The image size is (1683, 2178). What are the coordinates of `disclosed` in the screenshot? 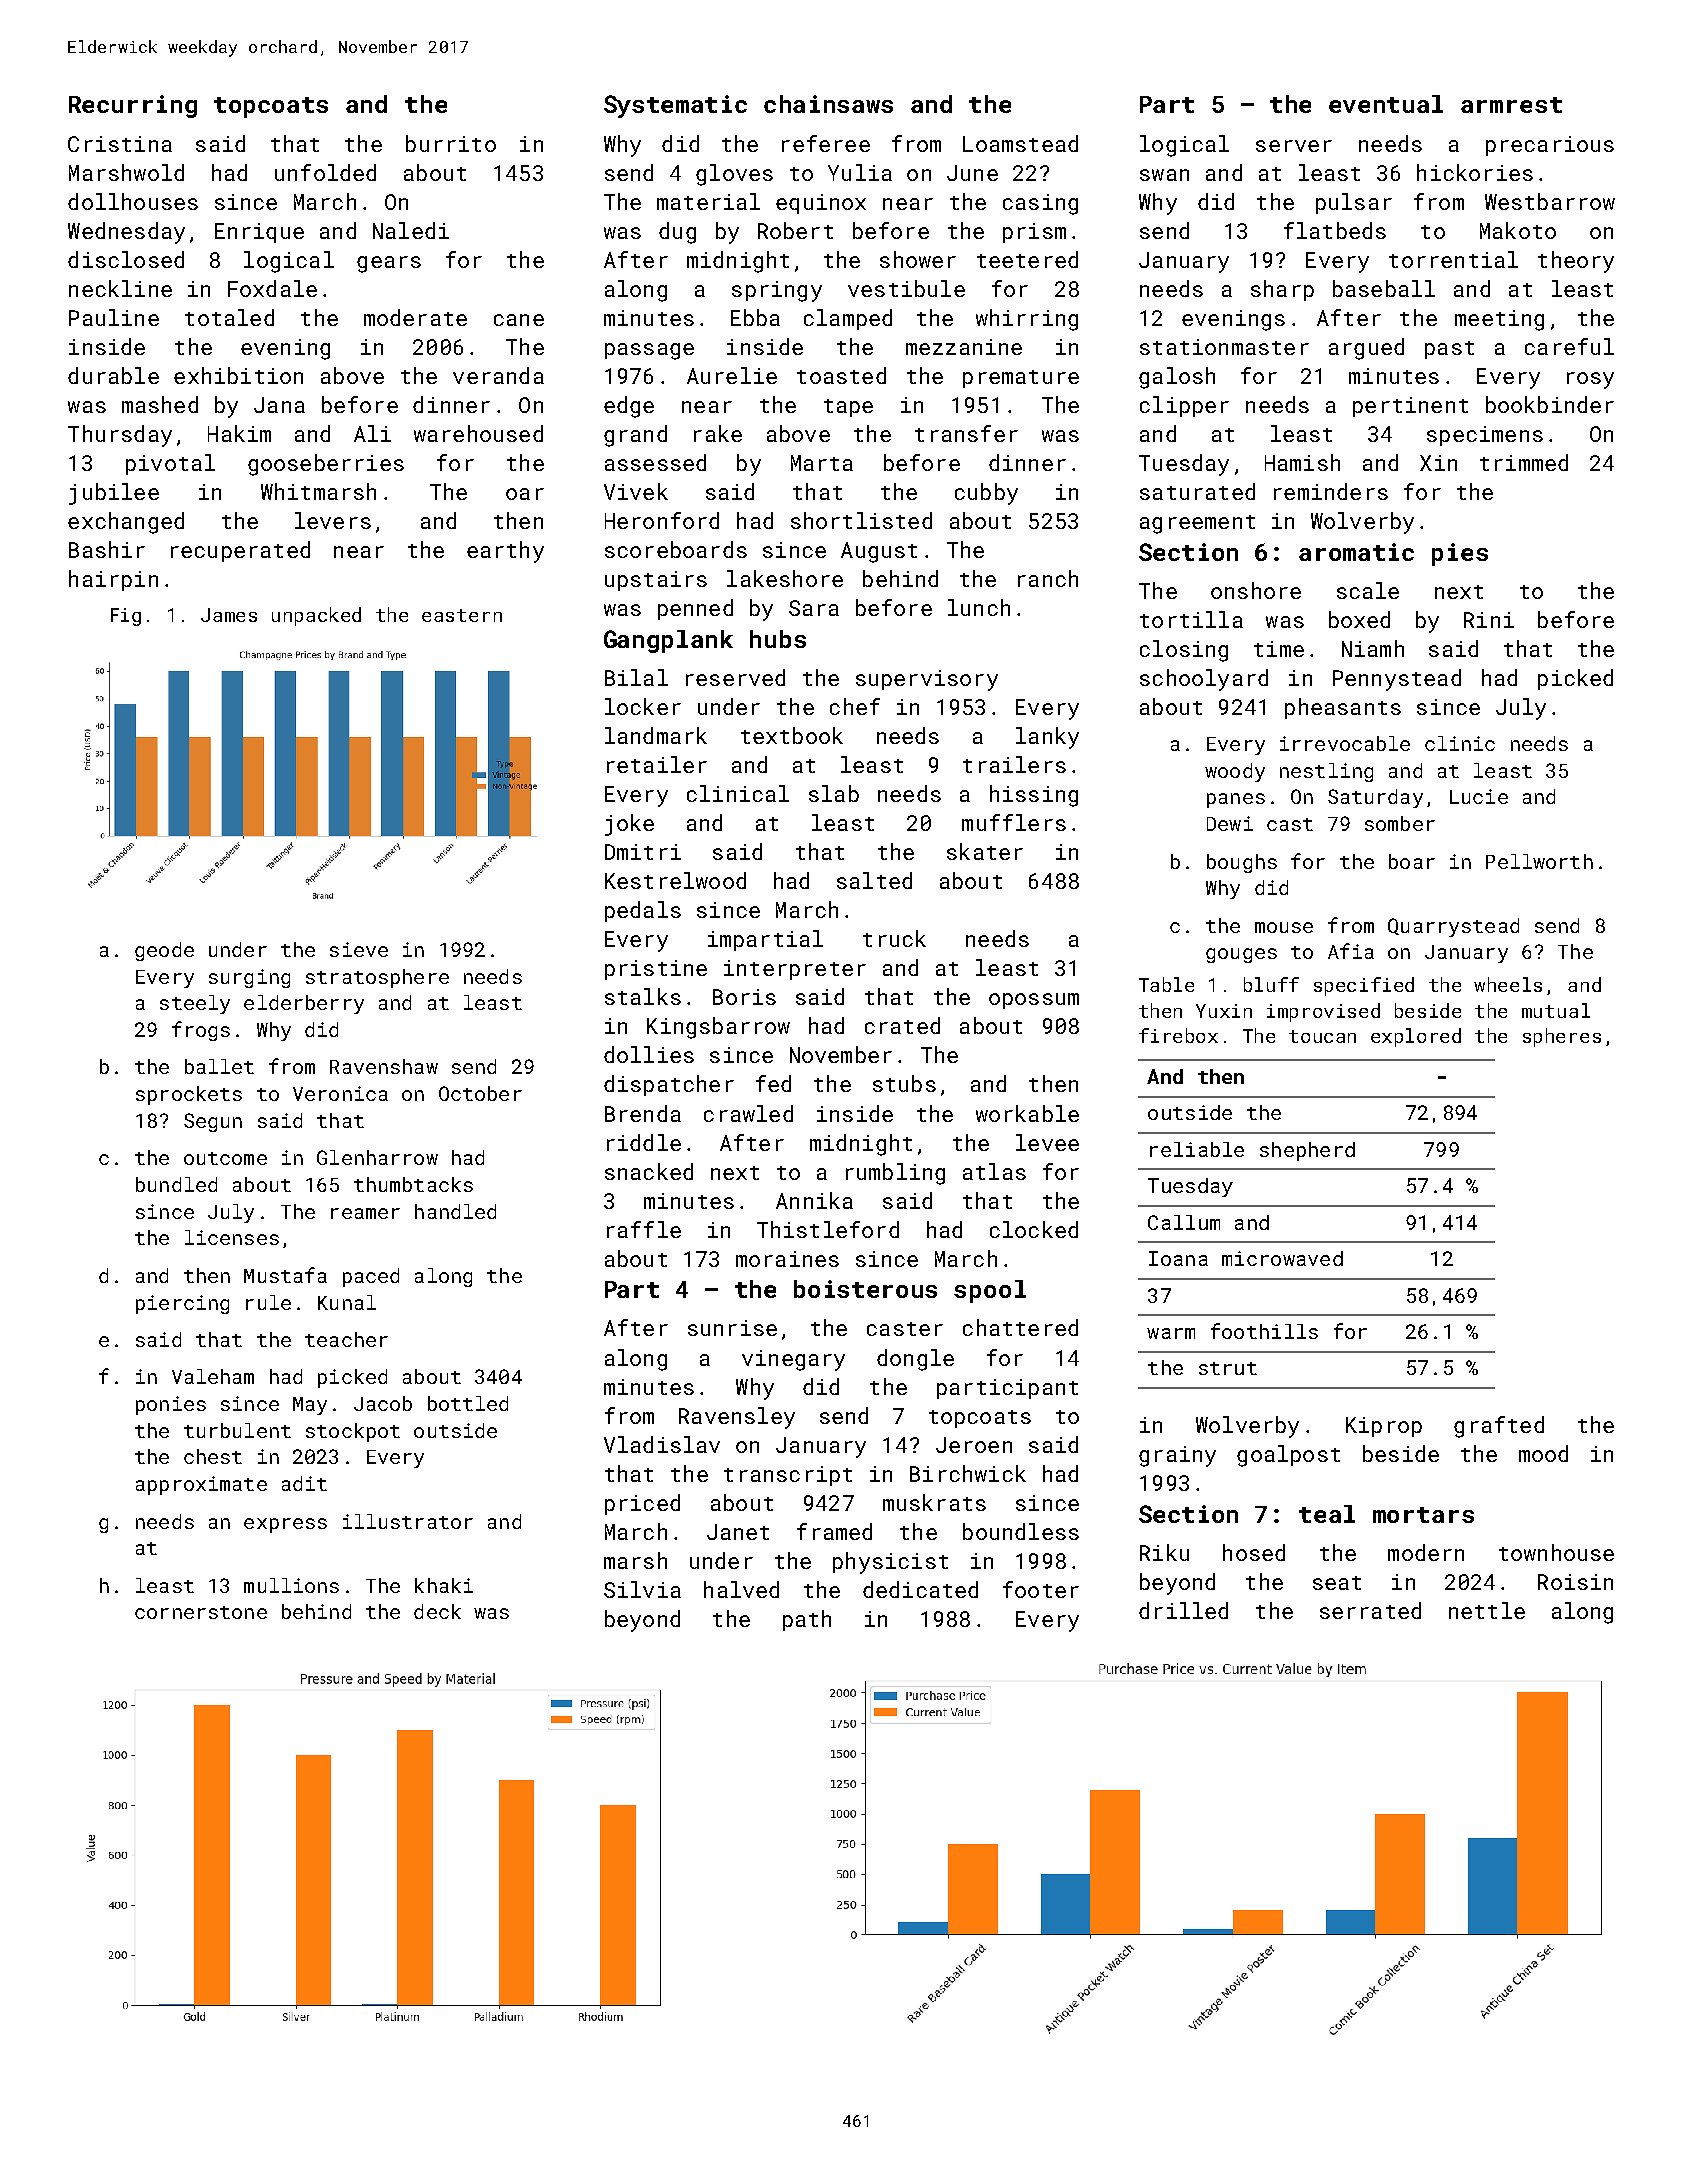 It's located at (126, 259).
